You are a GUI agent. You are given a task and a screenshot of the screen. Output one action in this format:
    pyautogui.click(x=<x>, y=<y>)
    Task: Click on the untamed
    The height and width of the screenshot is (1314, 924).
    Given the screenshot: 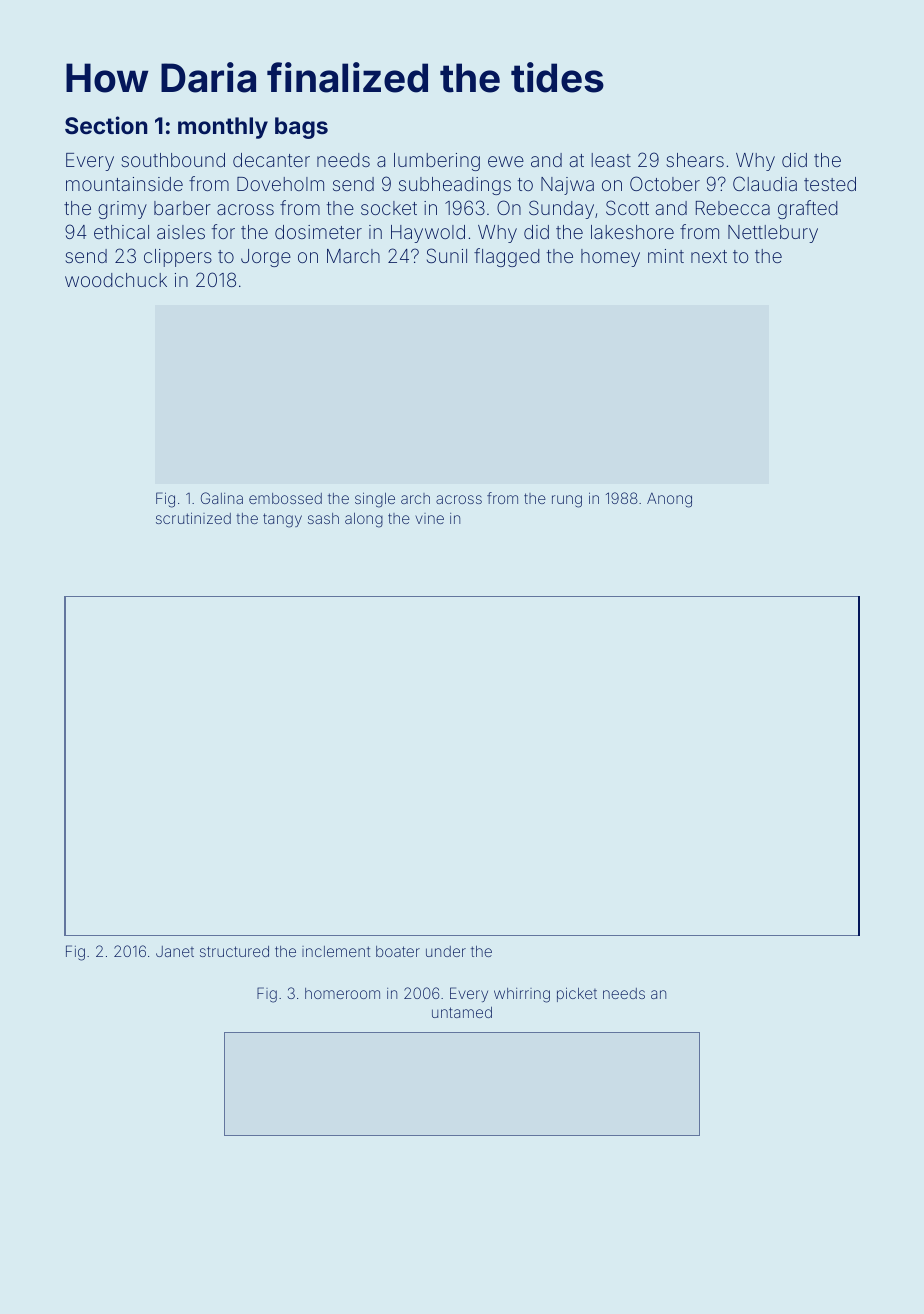 What is the action you would take?
    pyautogui.click(x=462, y=1012)
